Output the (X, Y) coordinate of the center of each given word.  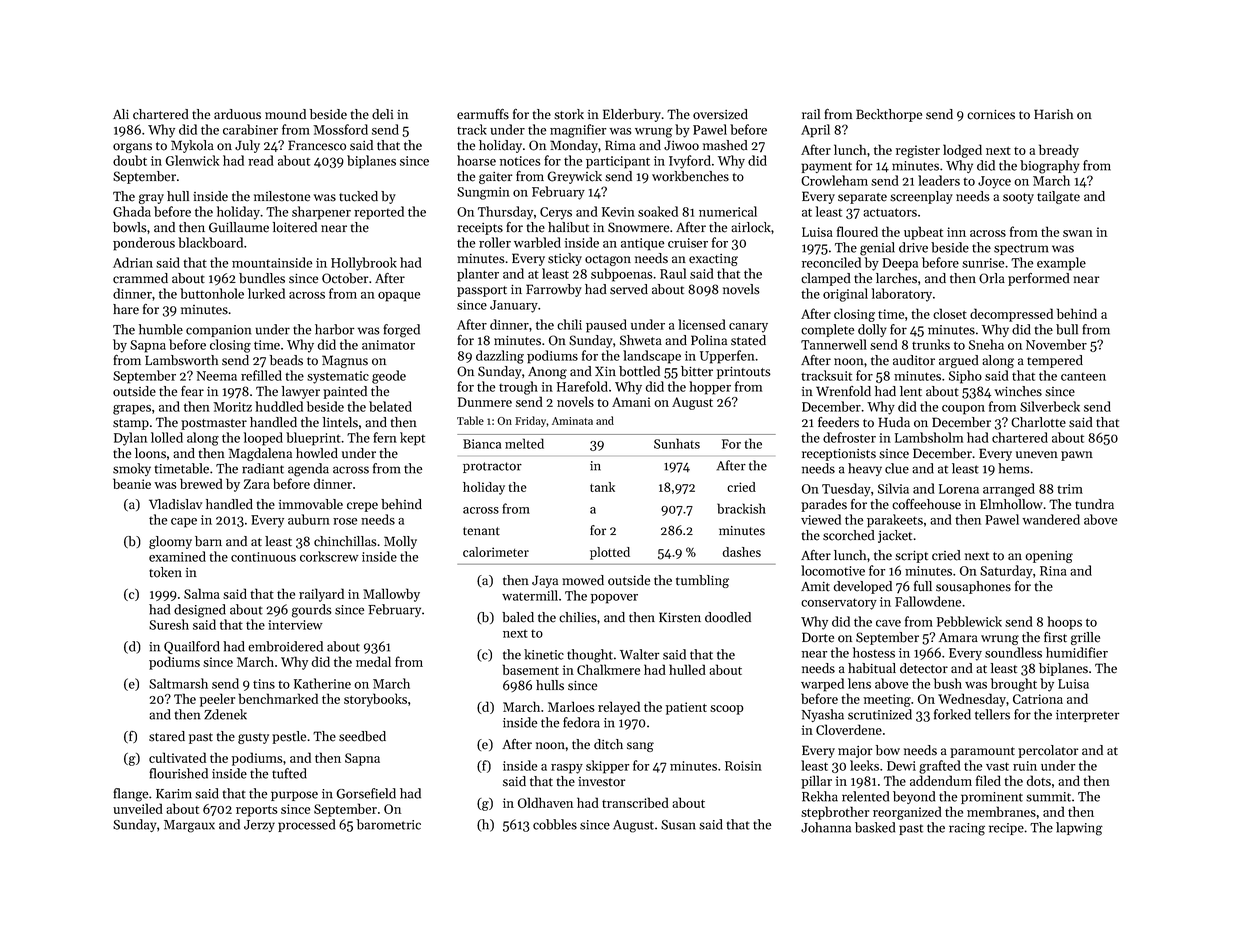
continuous (263, 557)
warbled (537, 242)
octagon (608, 260)
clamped (826, 279)
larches (896, 278)
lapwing (1079, 829)
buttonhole (212, 293)
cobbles (555, 824)
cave (888, 623)
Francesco (317, 145)
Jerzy (259, 826)
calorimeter (496, 552)
